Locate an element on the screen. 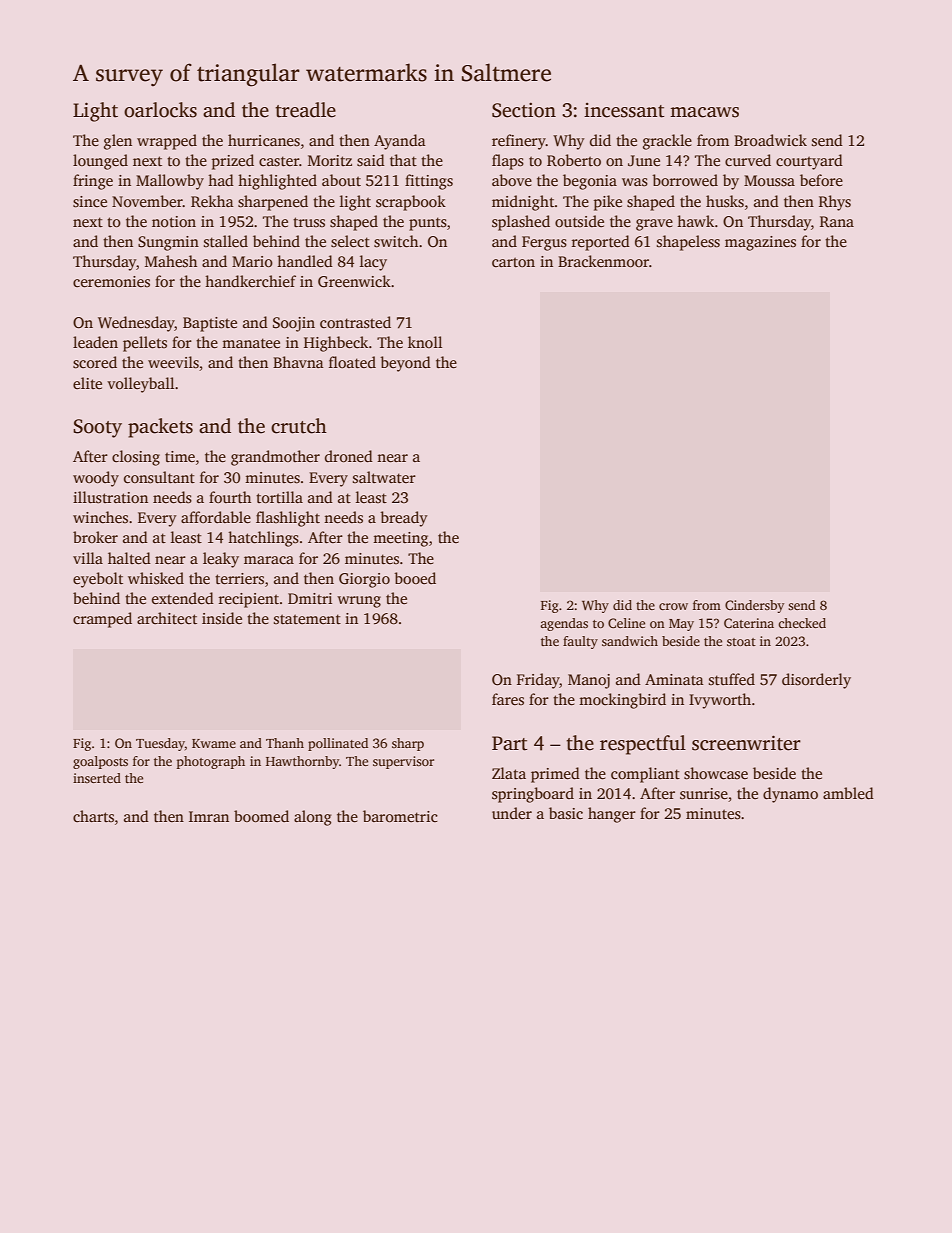 This screenshot has height=1233, width=952. Imran is located at coordinates (209, 816).
